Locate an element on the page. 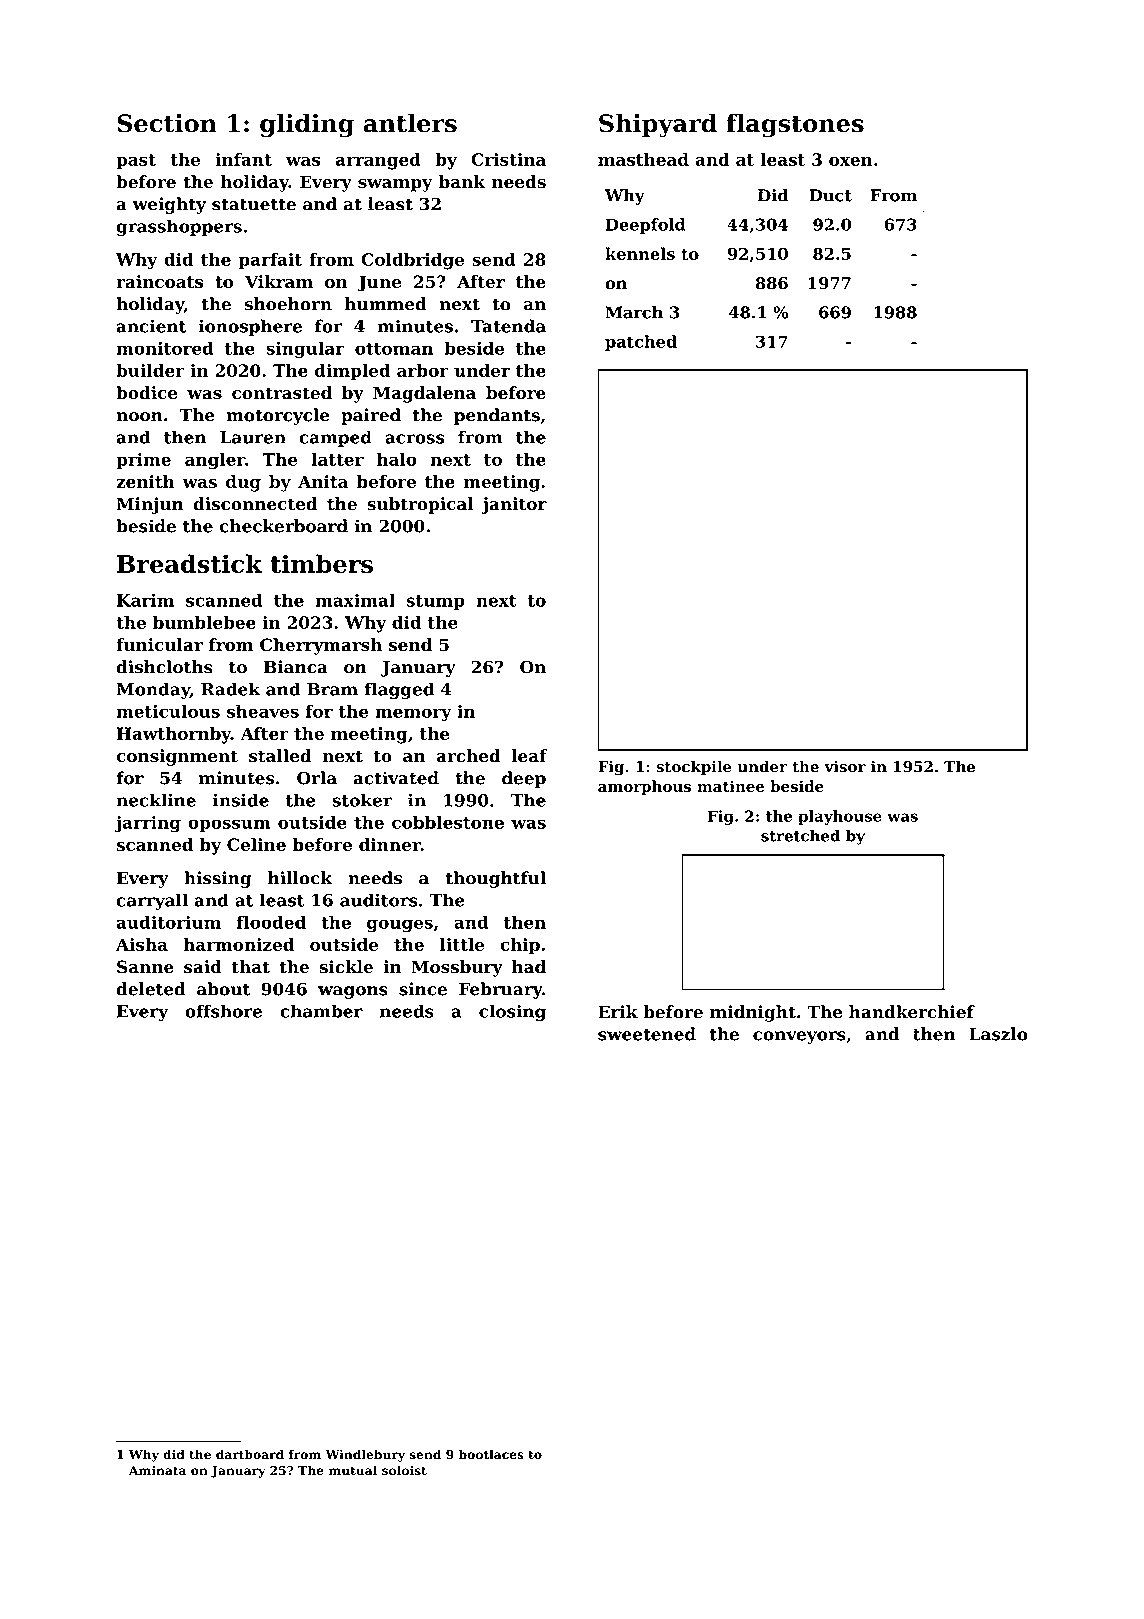  sheaves is located at coordinates (263, 711).
